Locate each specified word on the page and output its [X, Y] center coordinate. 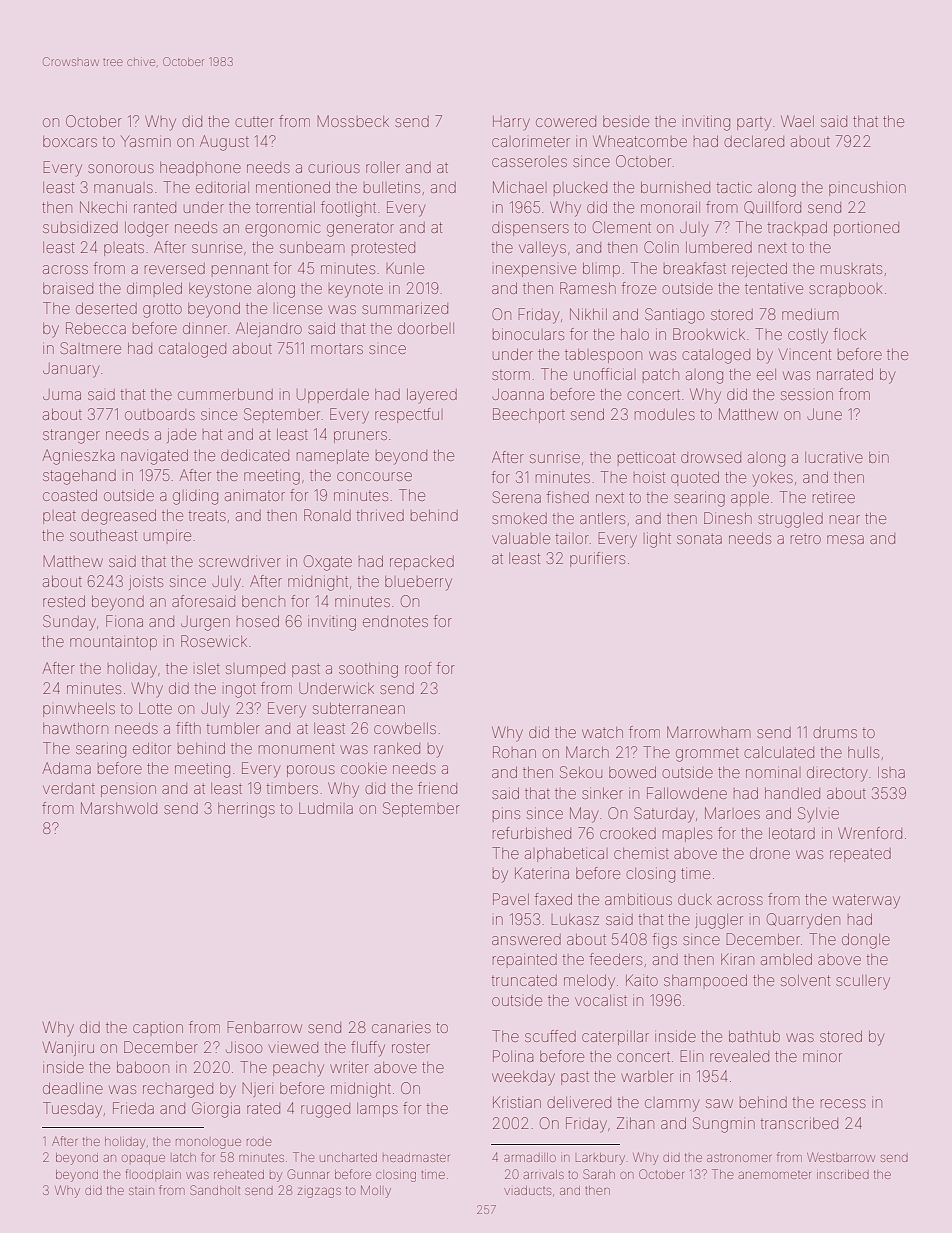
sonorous [121, 168]
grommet [707, 755]
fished [568, 497]
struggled [790, 520]
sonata [699, 539]
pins [506, 814]
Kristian [517, 1102]
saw [719, 1103]
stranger [71, 436]
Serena [517, 497]
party [754, 124]
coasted [70, 495]
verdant [69, 788]
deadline [73, 1088]
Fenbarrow [265, 1027]
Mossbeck [353, 121]
